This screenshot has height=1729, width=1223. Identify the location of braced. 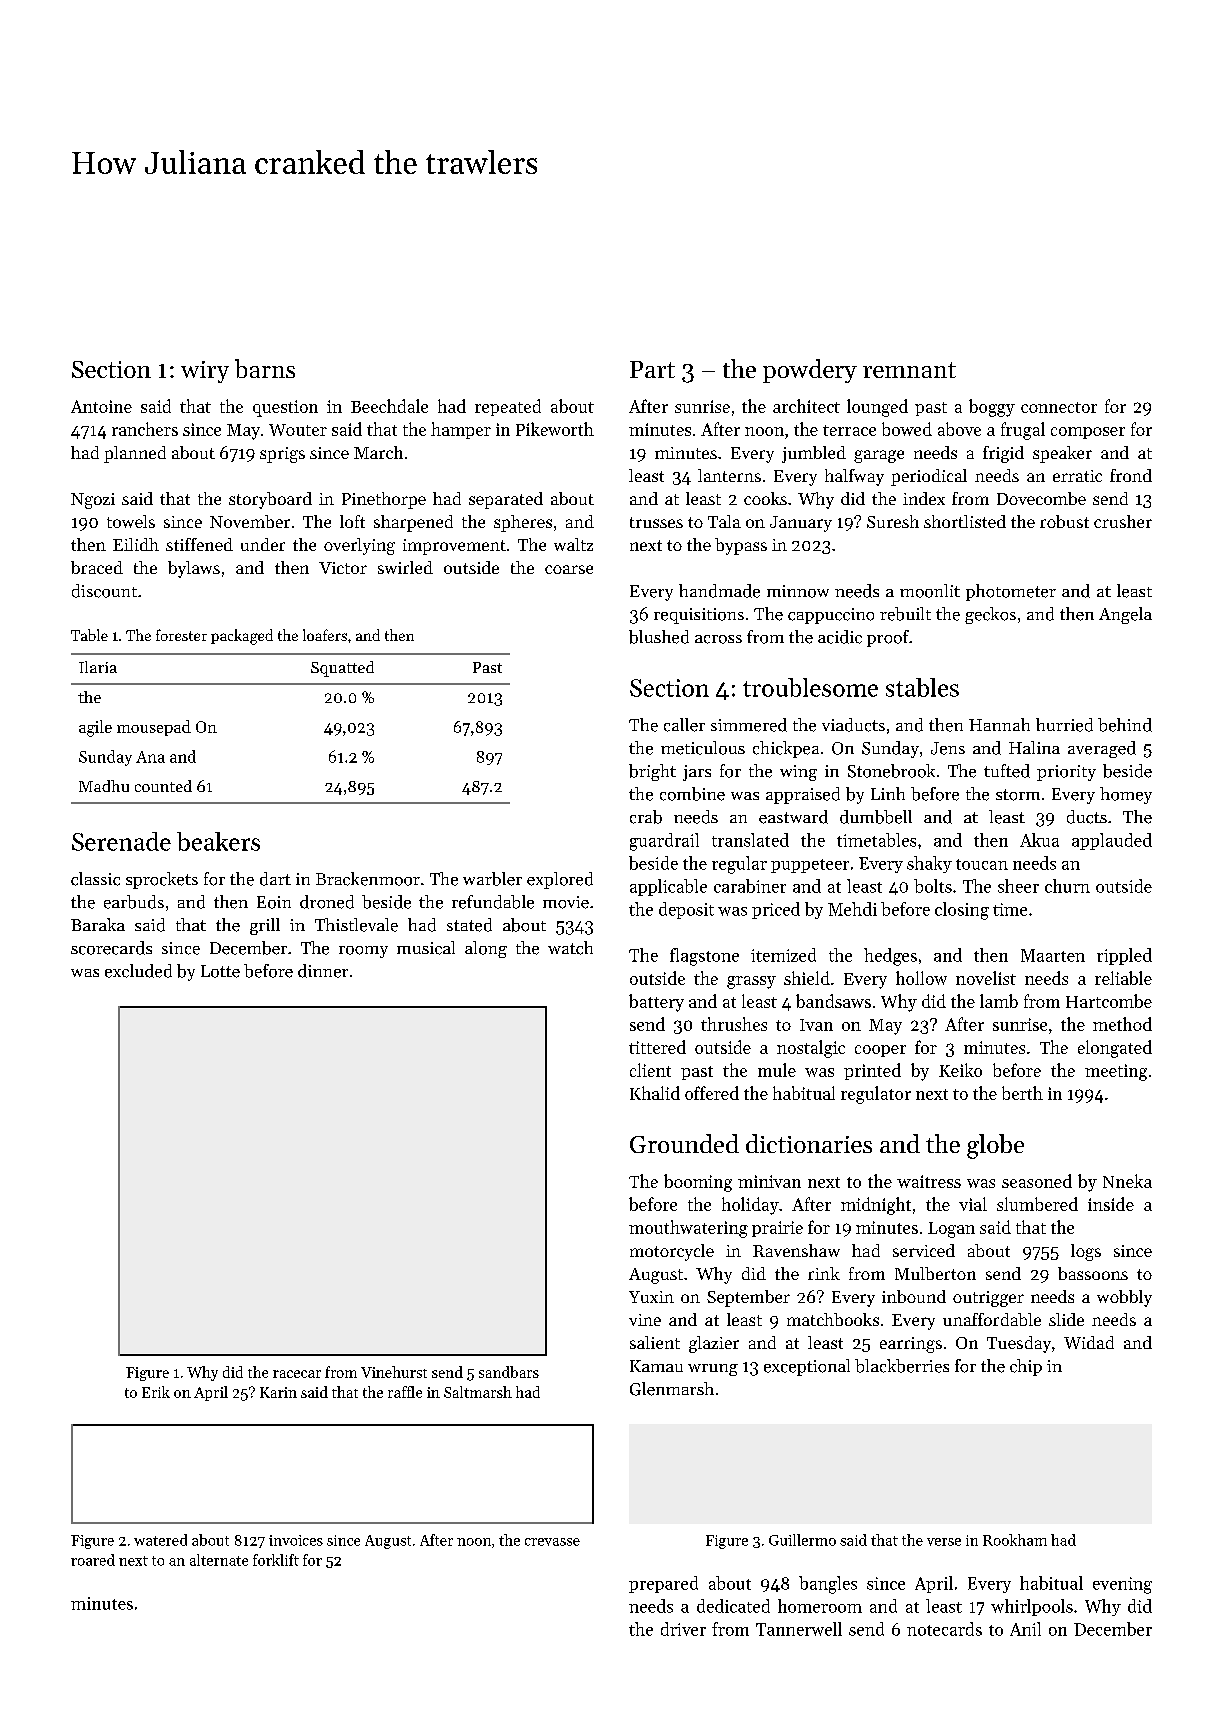
(97, 567).
